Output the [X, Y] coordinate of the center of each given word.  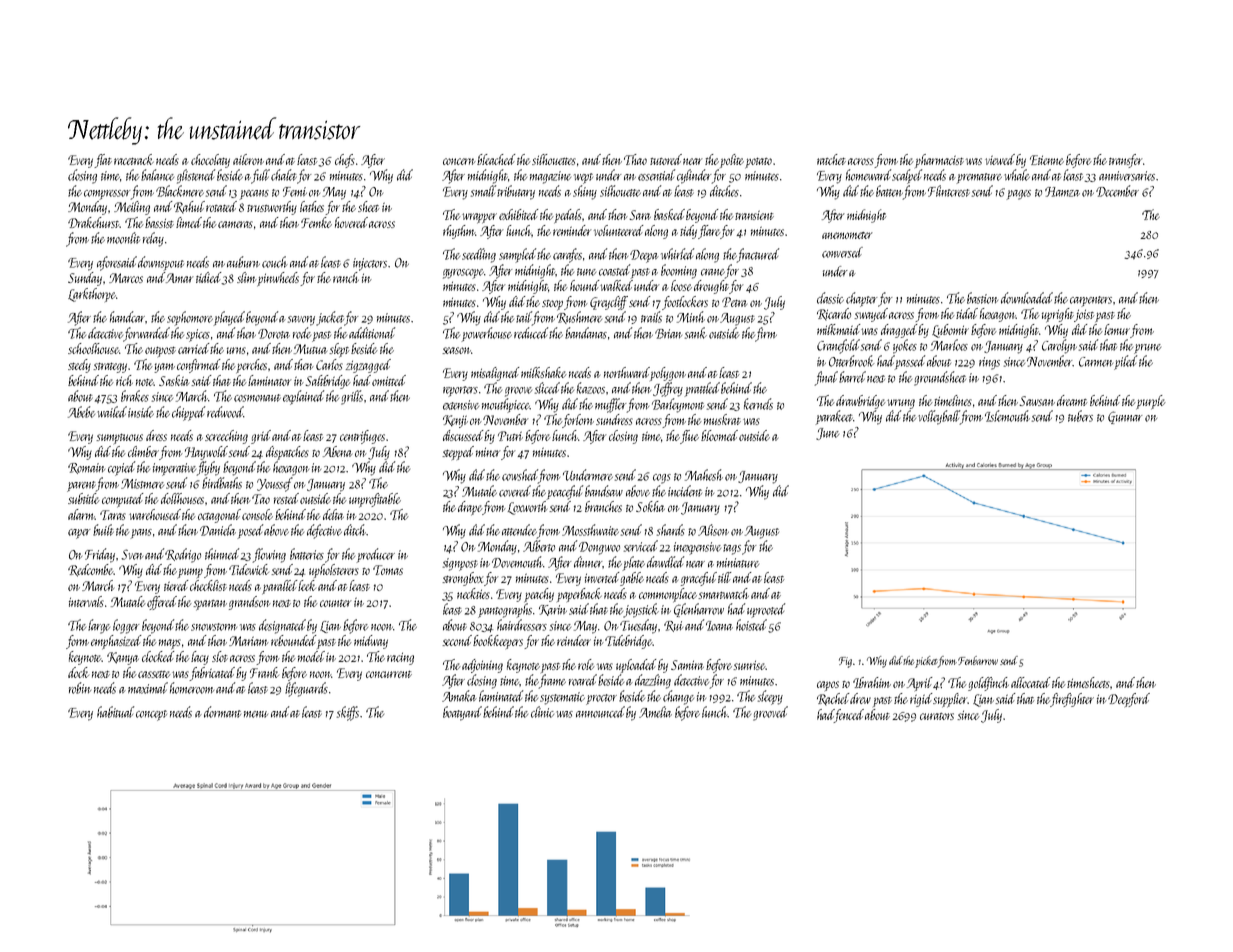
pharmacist [939, 161]
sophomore [190, 318]
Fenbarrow [978, 660]
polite [732, 161]
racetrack [134, 159]
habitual [115, 712]
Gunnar [1125, 417]
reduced [531, 333]
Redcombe [91, 570]
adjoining [482, 666]
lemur [1117, 329]
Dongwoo [599, 548]
